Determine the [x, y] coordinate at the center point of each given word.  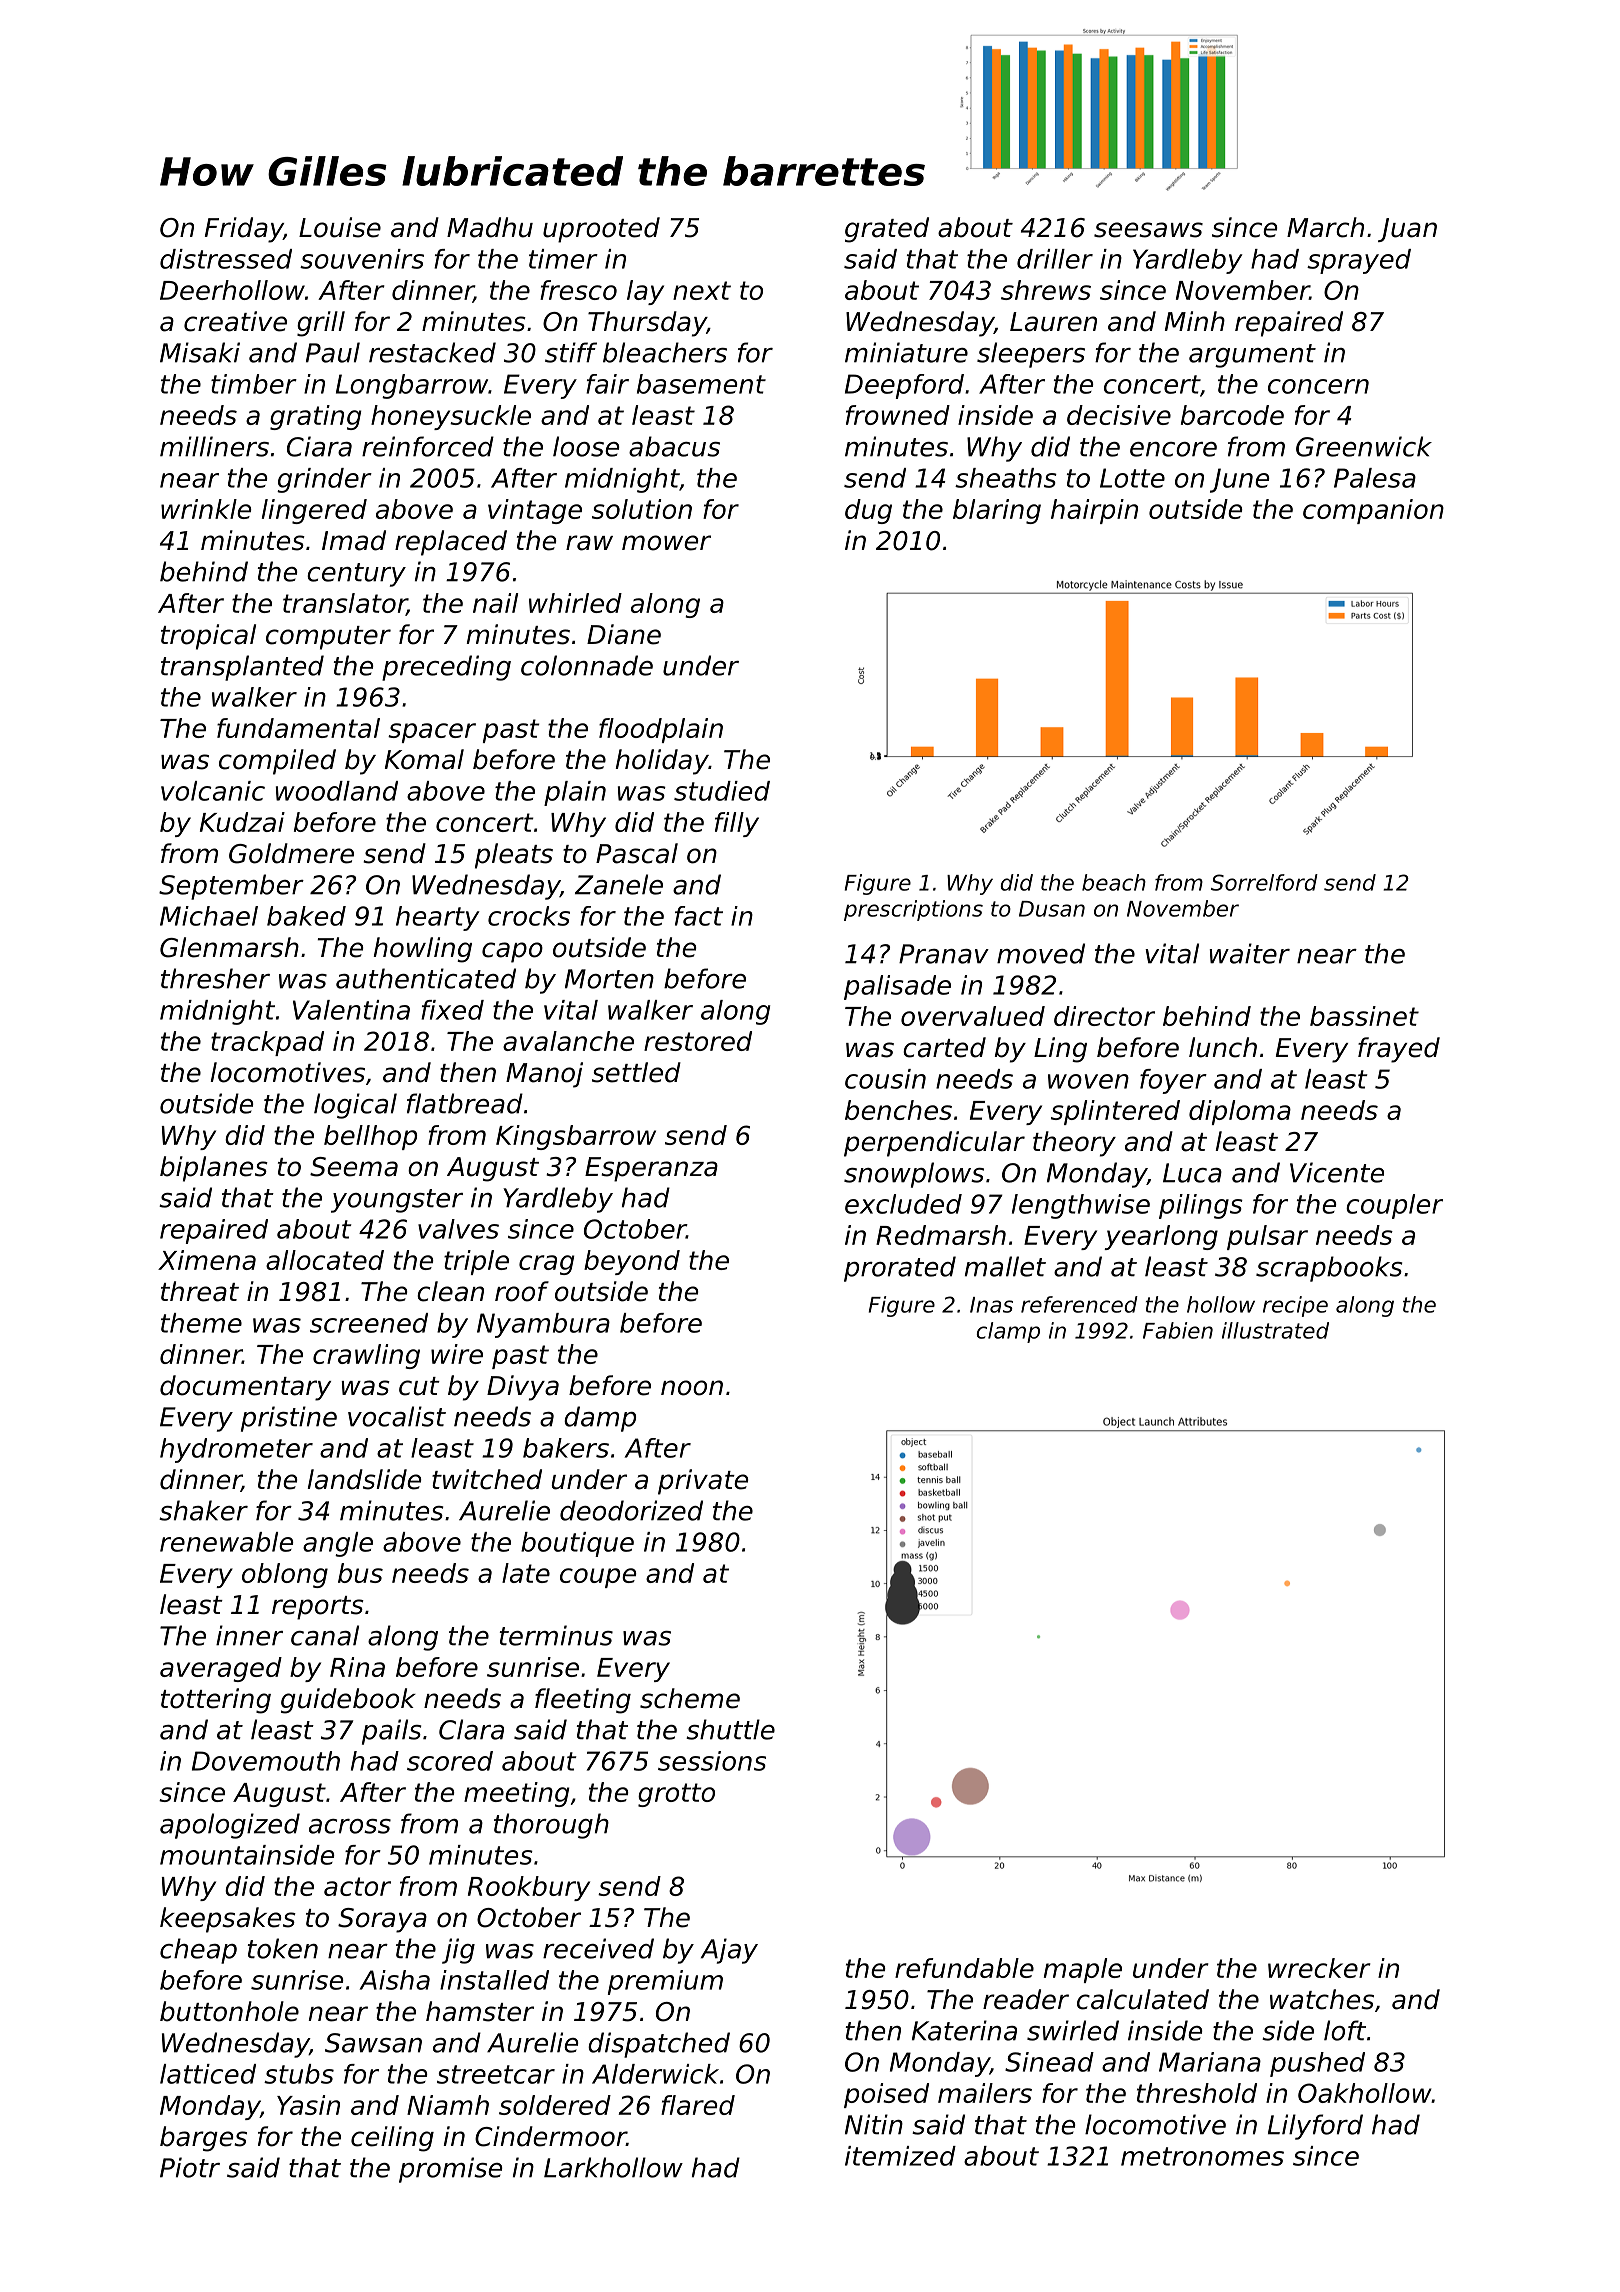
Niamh [448, 2105]
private [703, 1482]
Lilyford [1315, 2127]
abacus [674, 446]
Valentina [351, 1010]
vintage [535, 511]
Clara [471, 1729]
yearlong [1161, 1237]
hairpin [1094, 511]
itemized [900, 2156]
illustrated [1275, 1330]
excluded [903, 1204]
